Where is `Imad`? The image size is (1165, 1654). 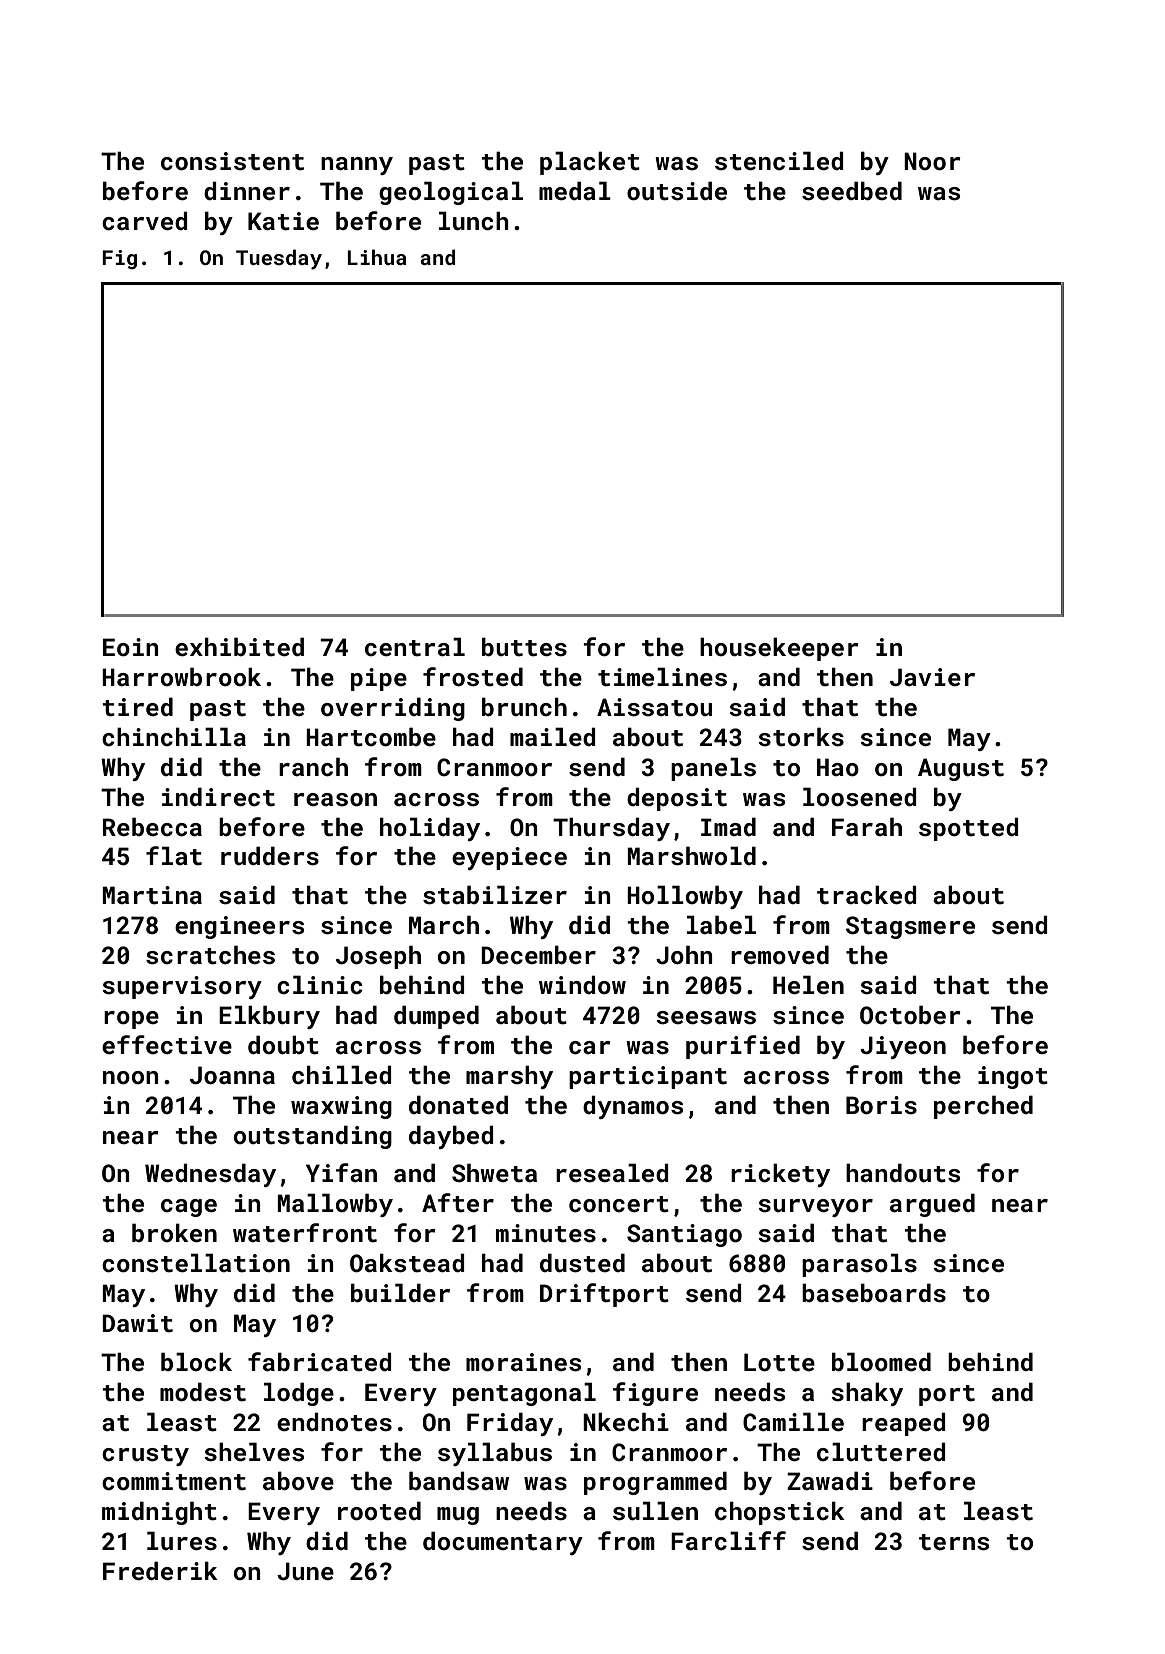
Imad is located at coordinates (728, 826).
